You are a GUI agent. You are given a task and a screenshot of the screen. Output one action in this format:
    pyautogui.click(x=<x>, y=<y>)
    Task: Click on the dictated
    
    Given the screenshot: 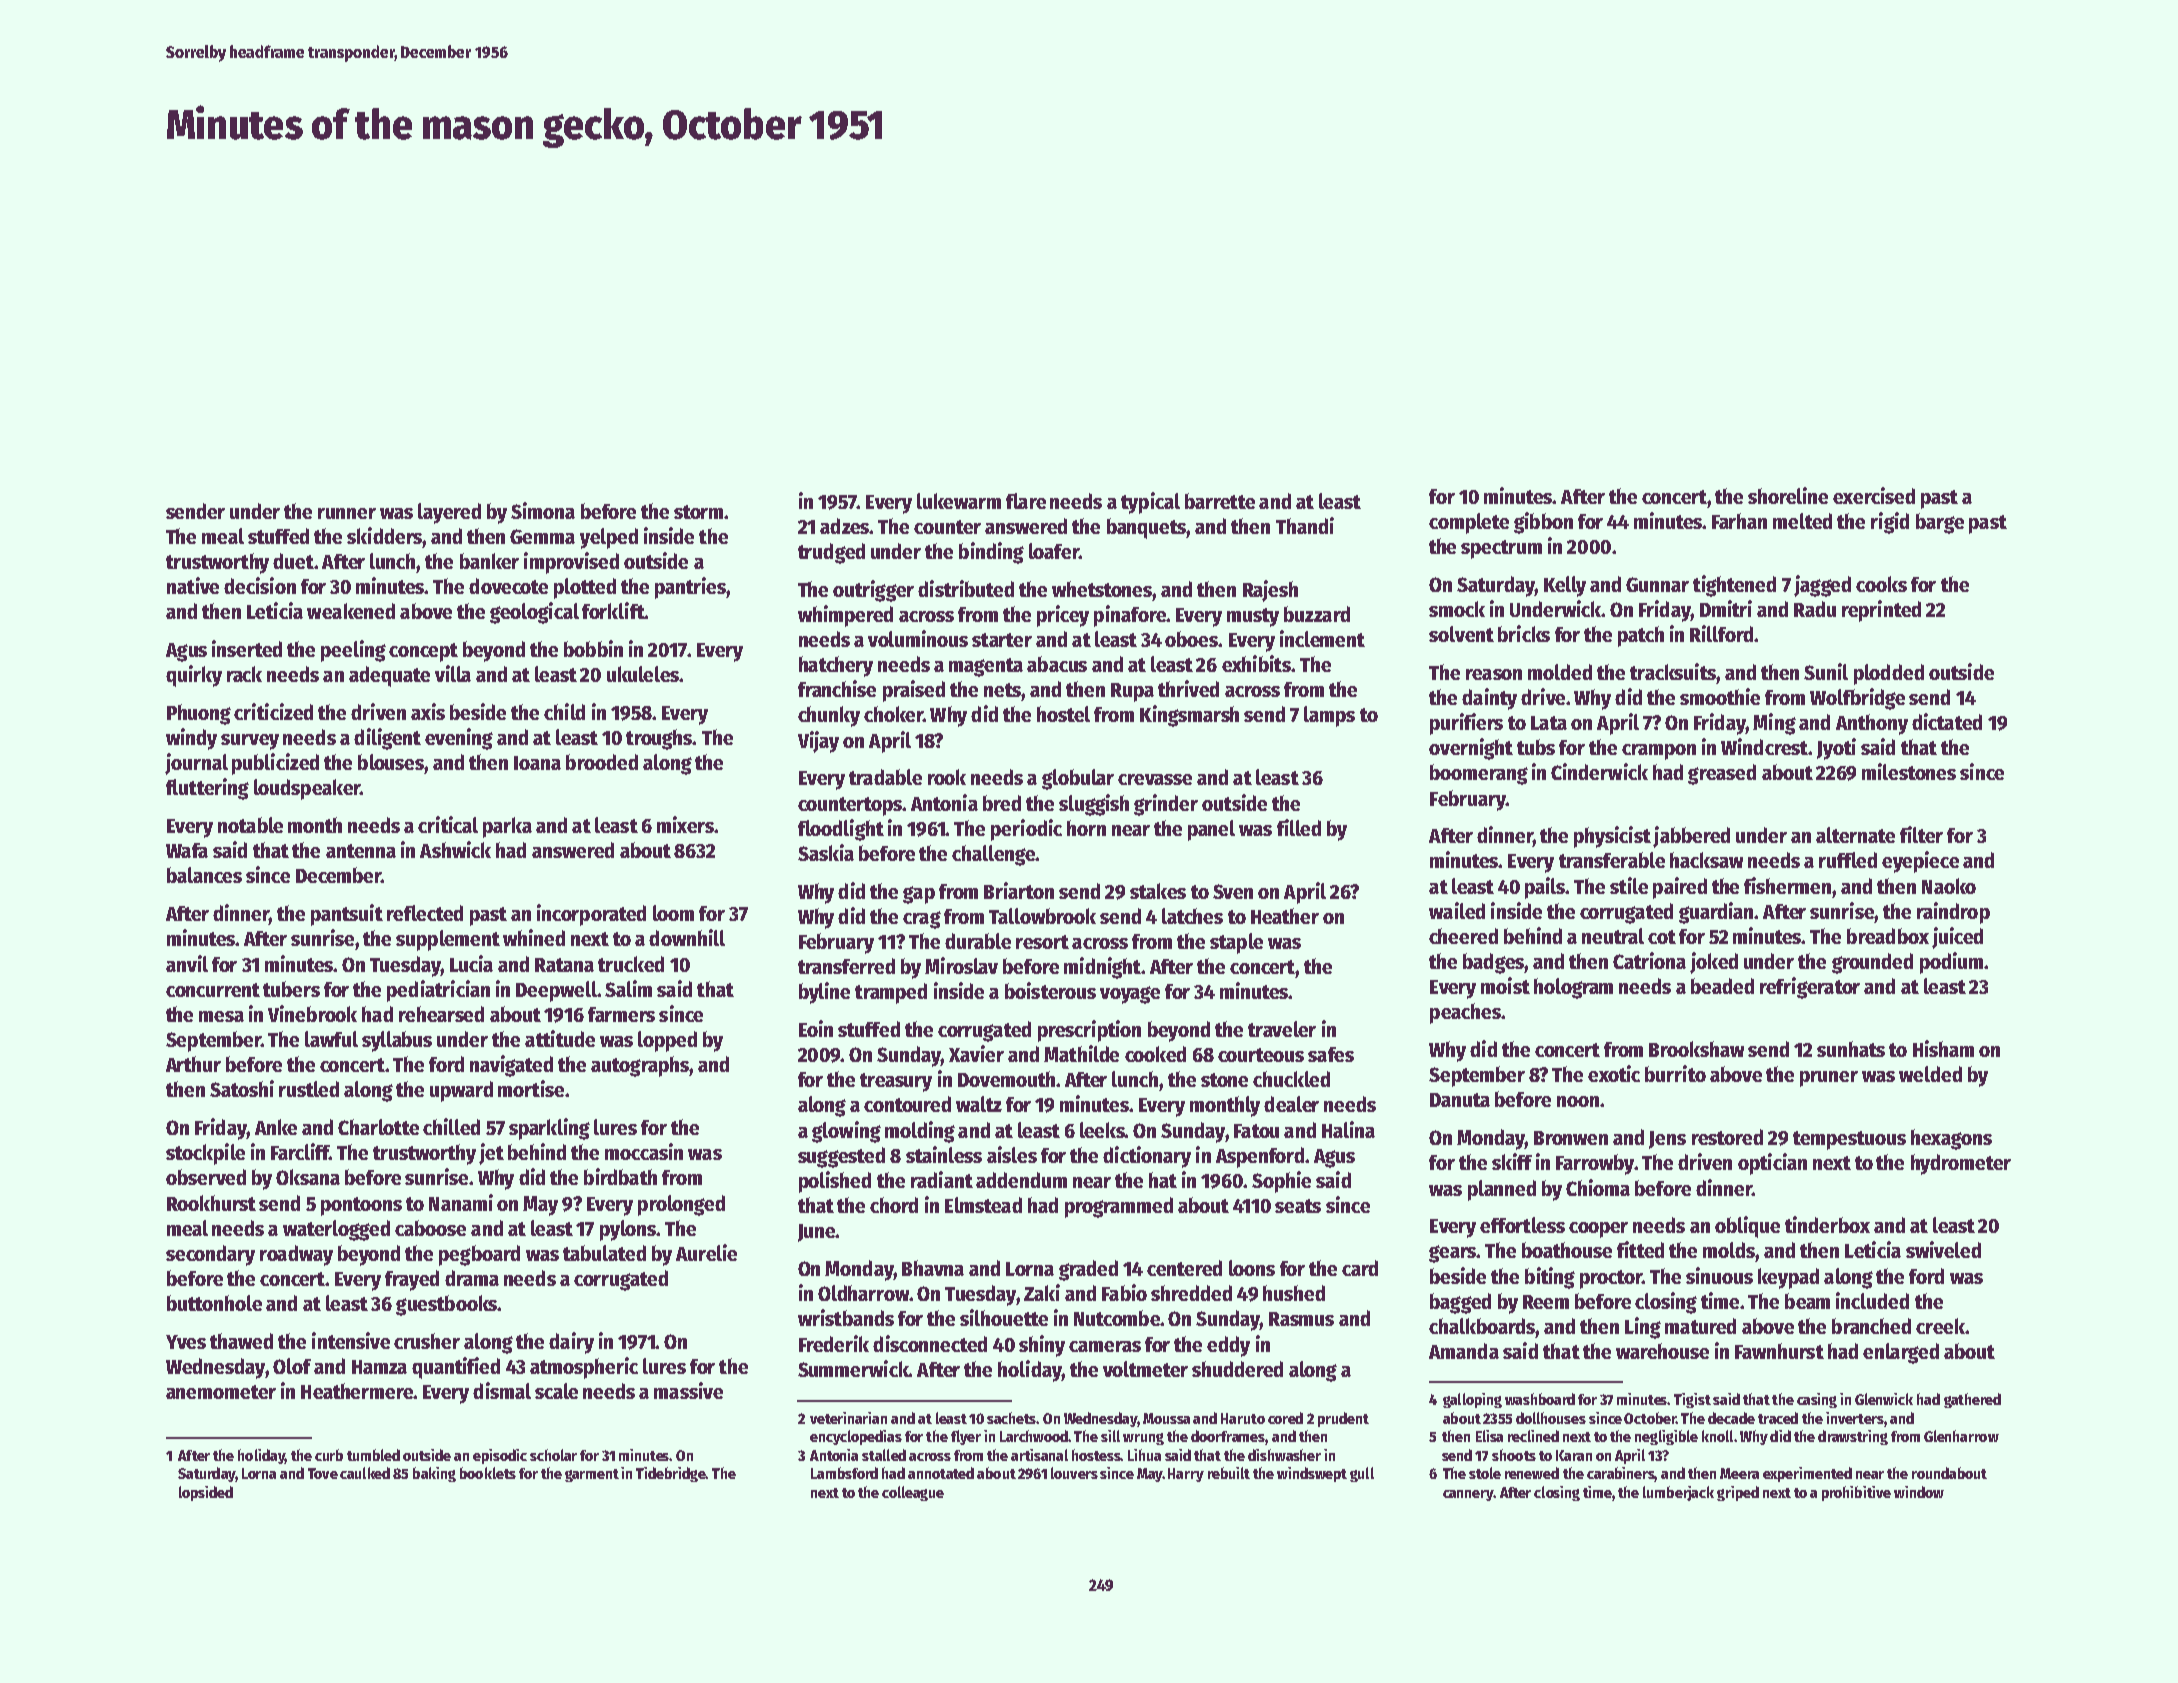 What is the action you would take?
    pyautogui.click(x=1947, y=721)
